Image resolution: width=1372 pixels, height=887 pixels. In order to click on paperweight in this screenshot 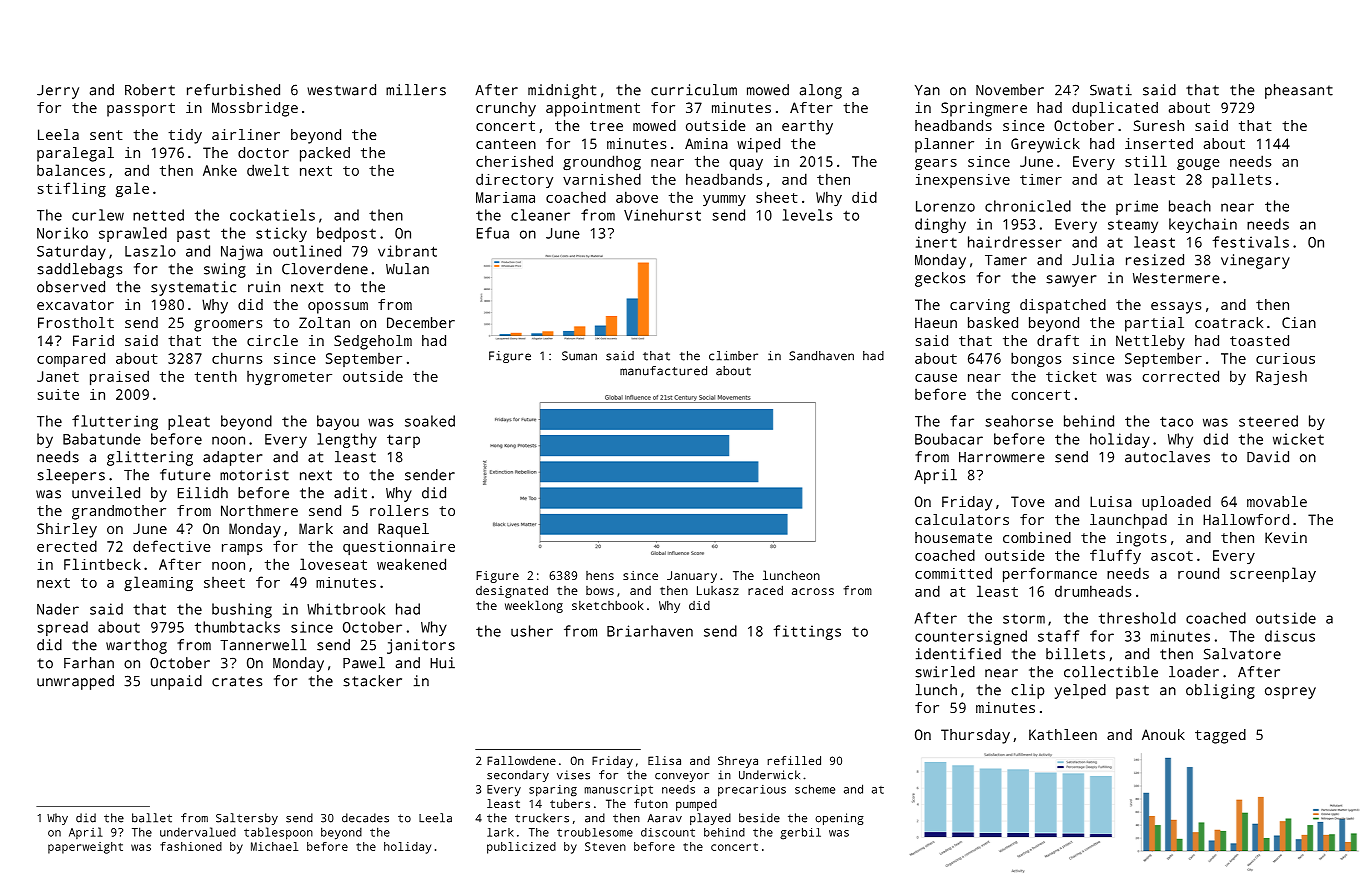, I will do `click(85, 848)`.
